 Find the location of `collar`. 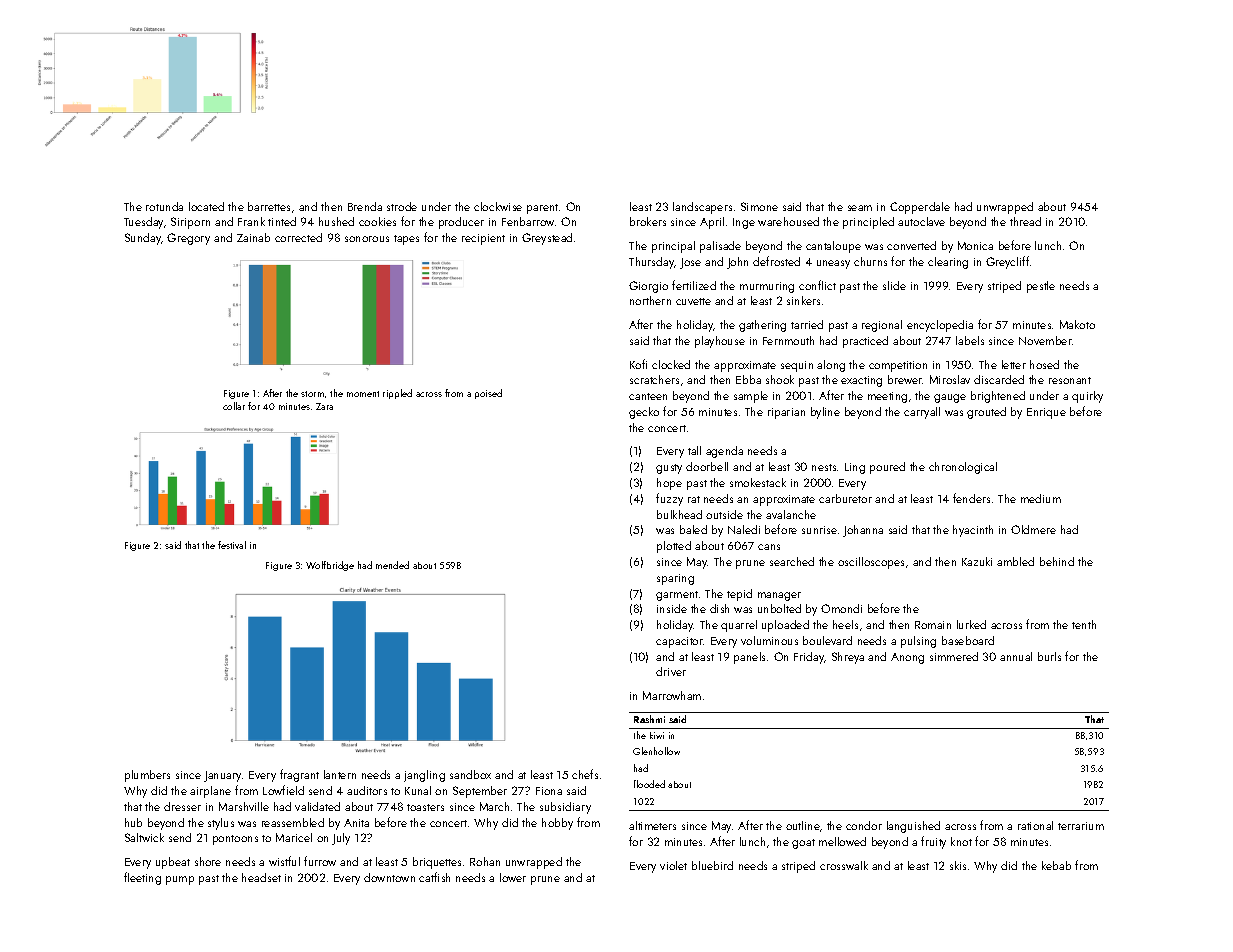

collar is located at coordinates (234, 406).
